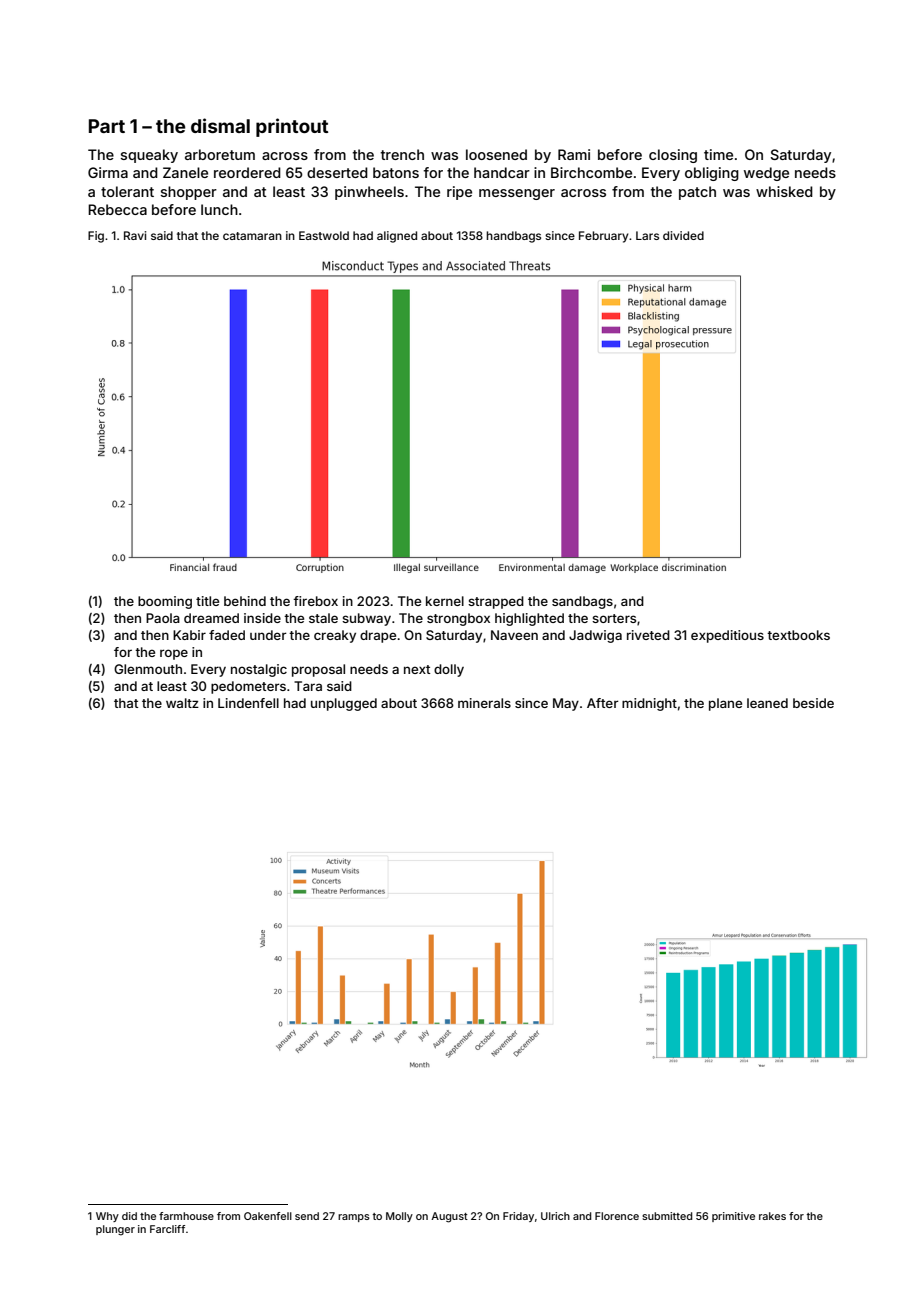 The image size is (924, 1308). What do you see at coordinates (186, 1216) in the screenshot?
I see `farmhouse` at bounding box center [186, 1216].
